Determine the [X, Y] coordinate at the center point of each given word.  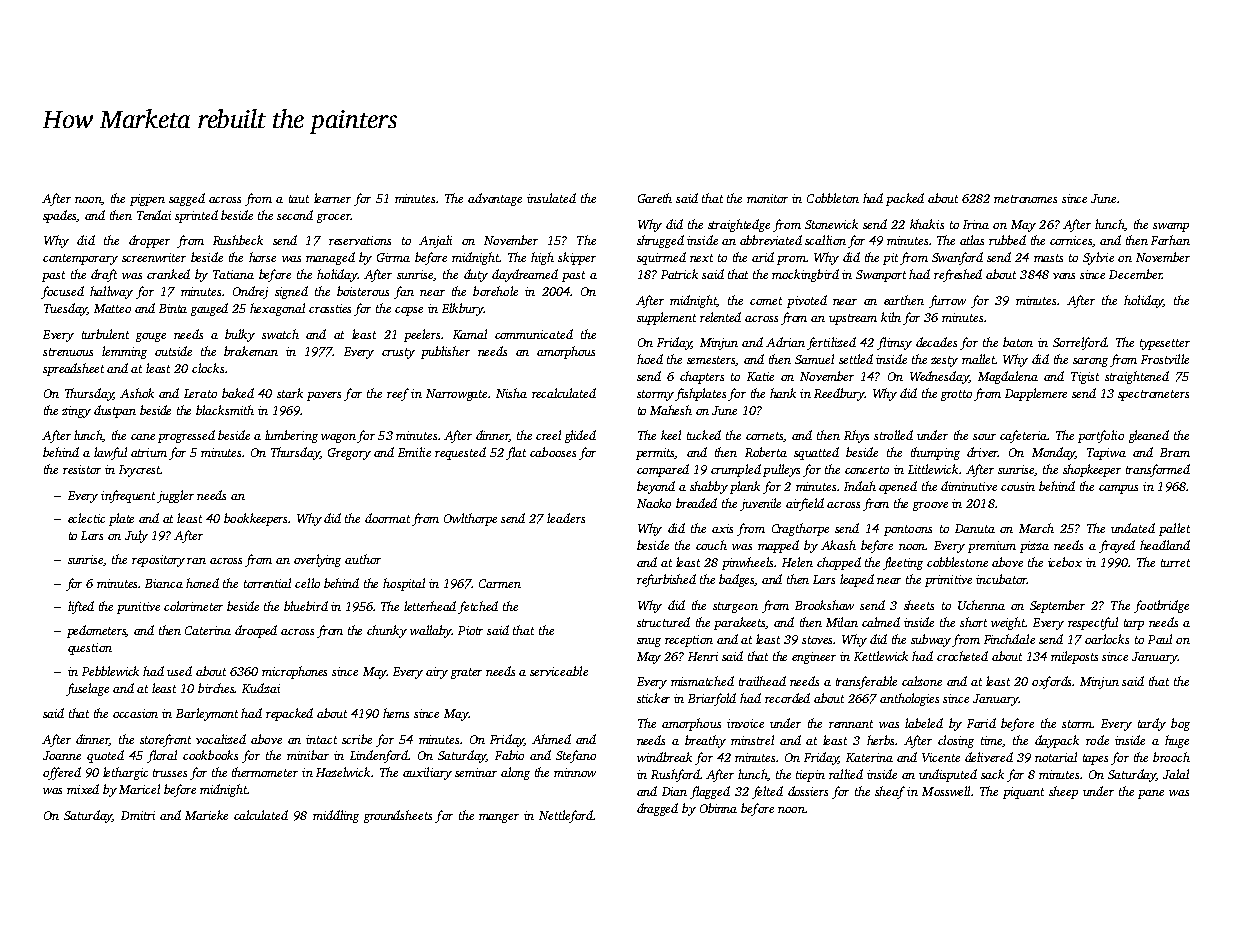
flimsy [894, 343]
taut [299, 199]
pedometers [97, 631]
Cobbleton [833, 198]
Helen [797, 562]
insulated [551, 198]
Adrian [785, 342]
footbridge [1161, 606]
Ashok [137, 393]
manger [499, 818]
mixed [83, 789]
